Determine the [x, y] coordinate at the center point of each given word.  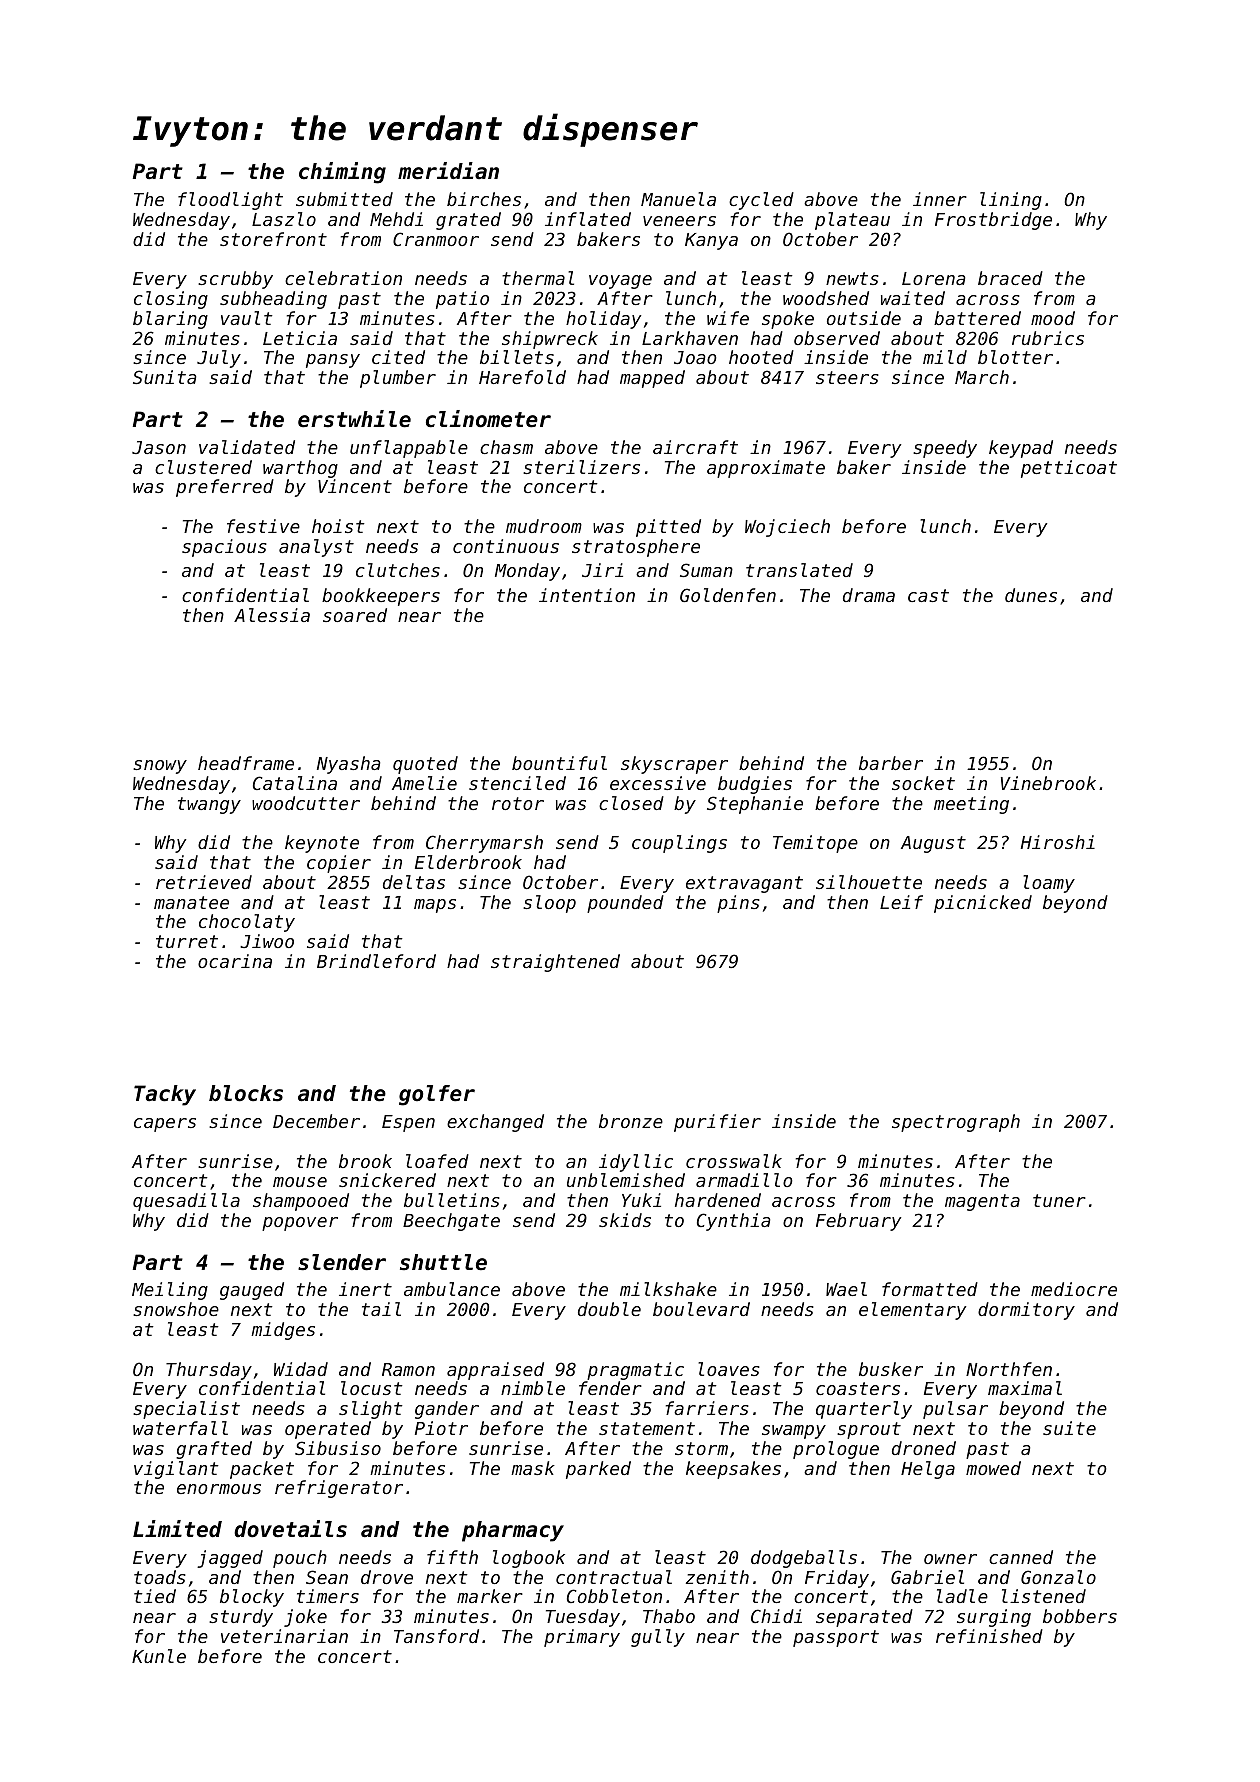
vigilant [176, 1470]
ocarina [235, 961]
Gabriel [927, 1577]
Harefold [522, 377]
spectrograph [956, 1123]
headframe [246, 763]
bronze [631, 1121]
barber [891, 763]
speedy [945, 449]
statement [647, 1428]
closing [171, 300]
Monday [527, 572]
